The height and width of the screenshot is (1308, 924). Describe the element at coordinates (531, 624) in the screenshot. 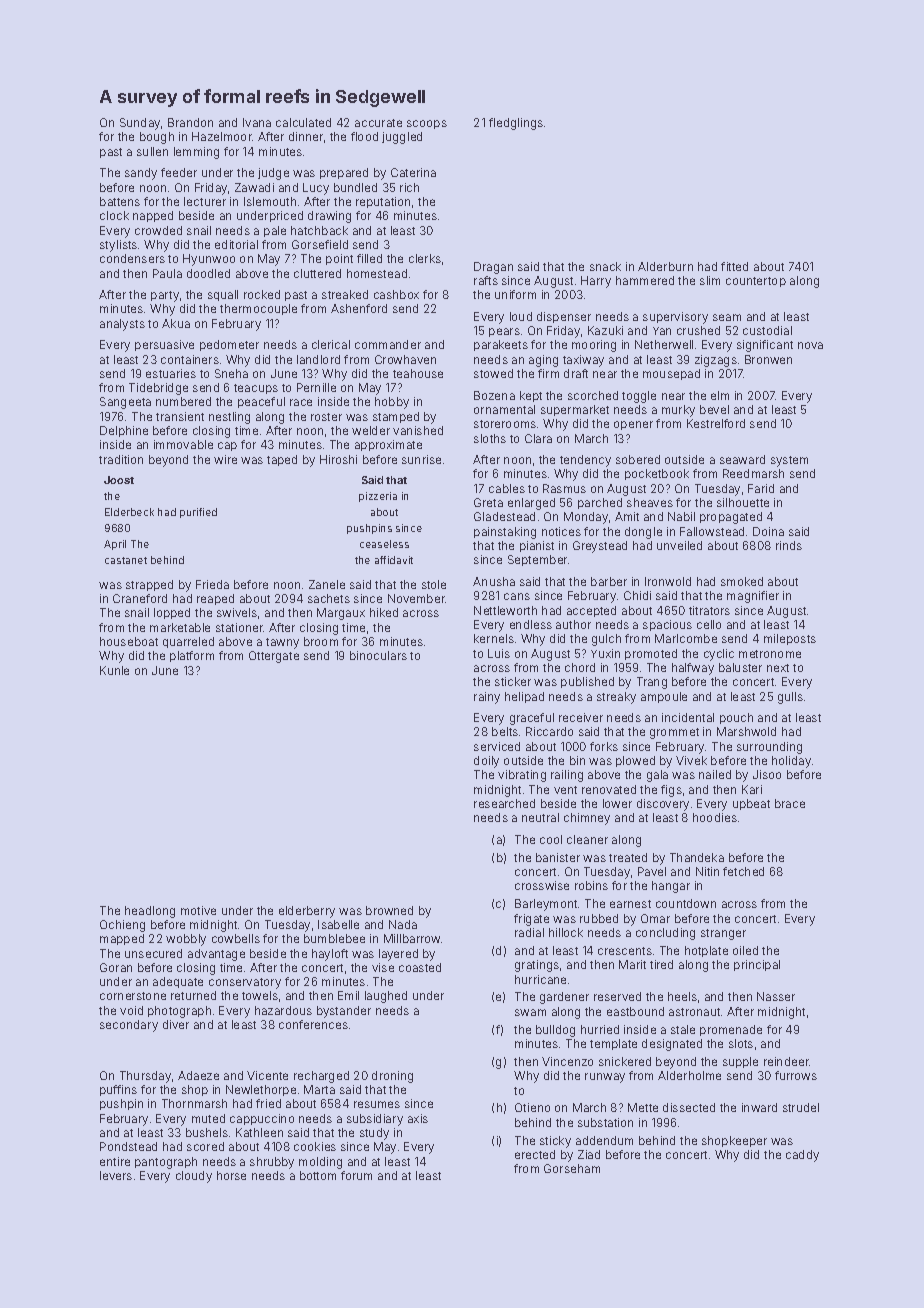

I see `endless` at that location.
